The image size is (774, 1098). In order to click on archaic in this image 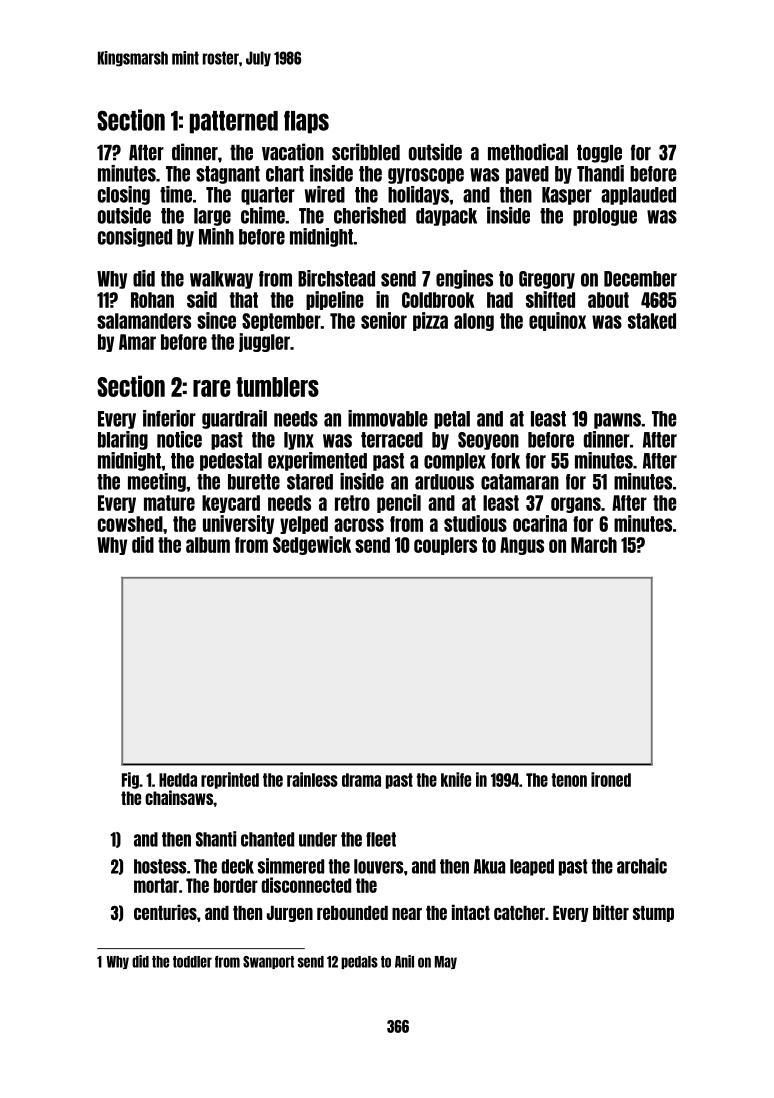, I will do `click(642, 866)`.
